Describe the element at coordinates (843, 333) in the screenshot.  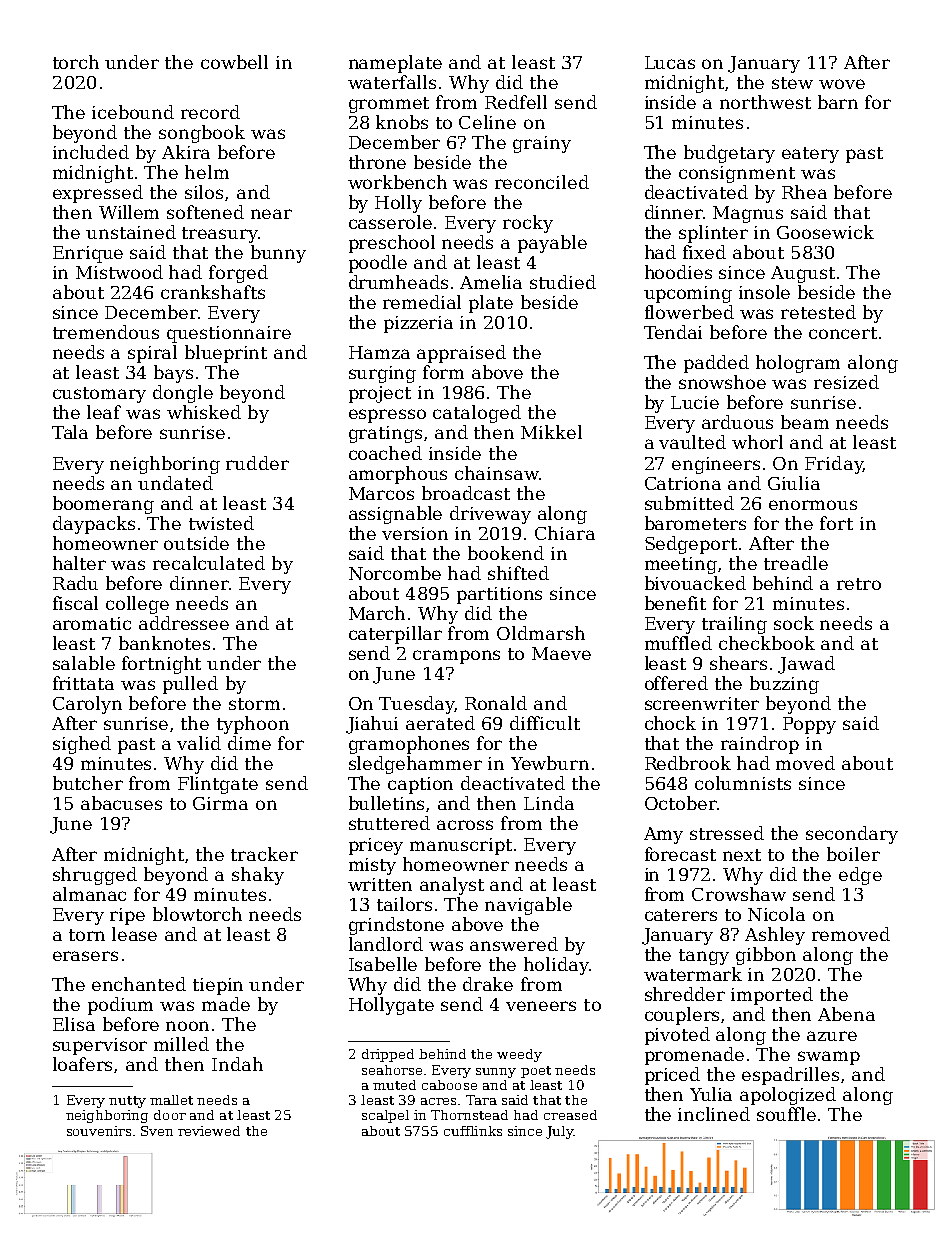
I see `concert` at that location.
